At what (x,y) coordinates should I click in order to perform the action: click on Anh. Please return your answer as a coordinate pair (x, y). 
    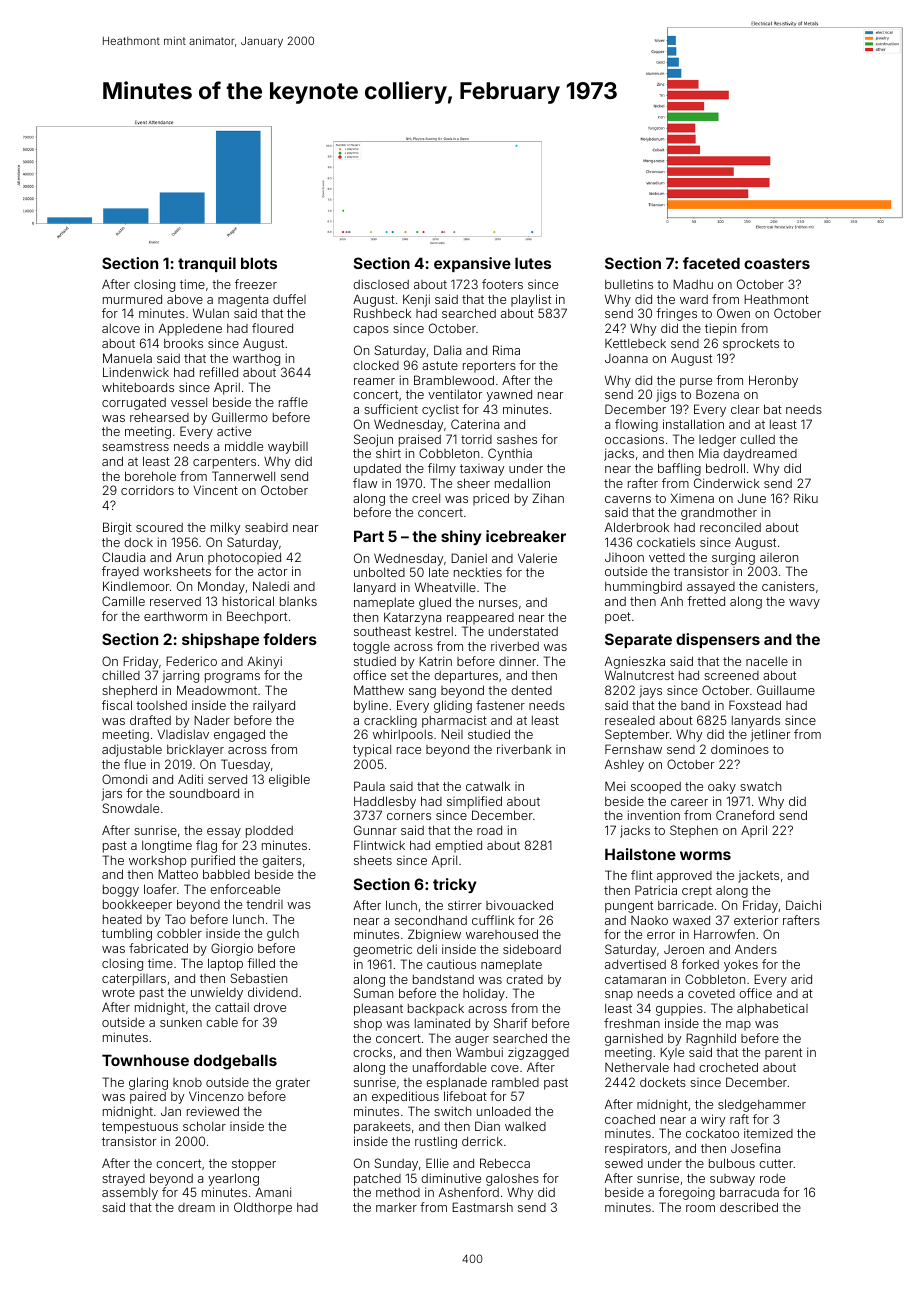
    Looking at the image, I should click on (672, 601).
